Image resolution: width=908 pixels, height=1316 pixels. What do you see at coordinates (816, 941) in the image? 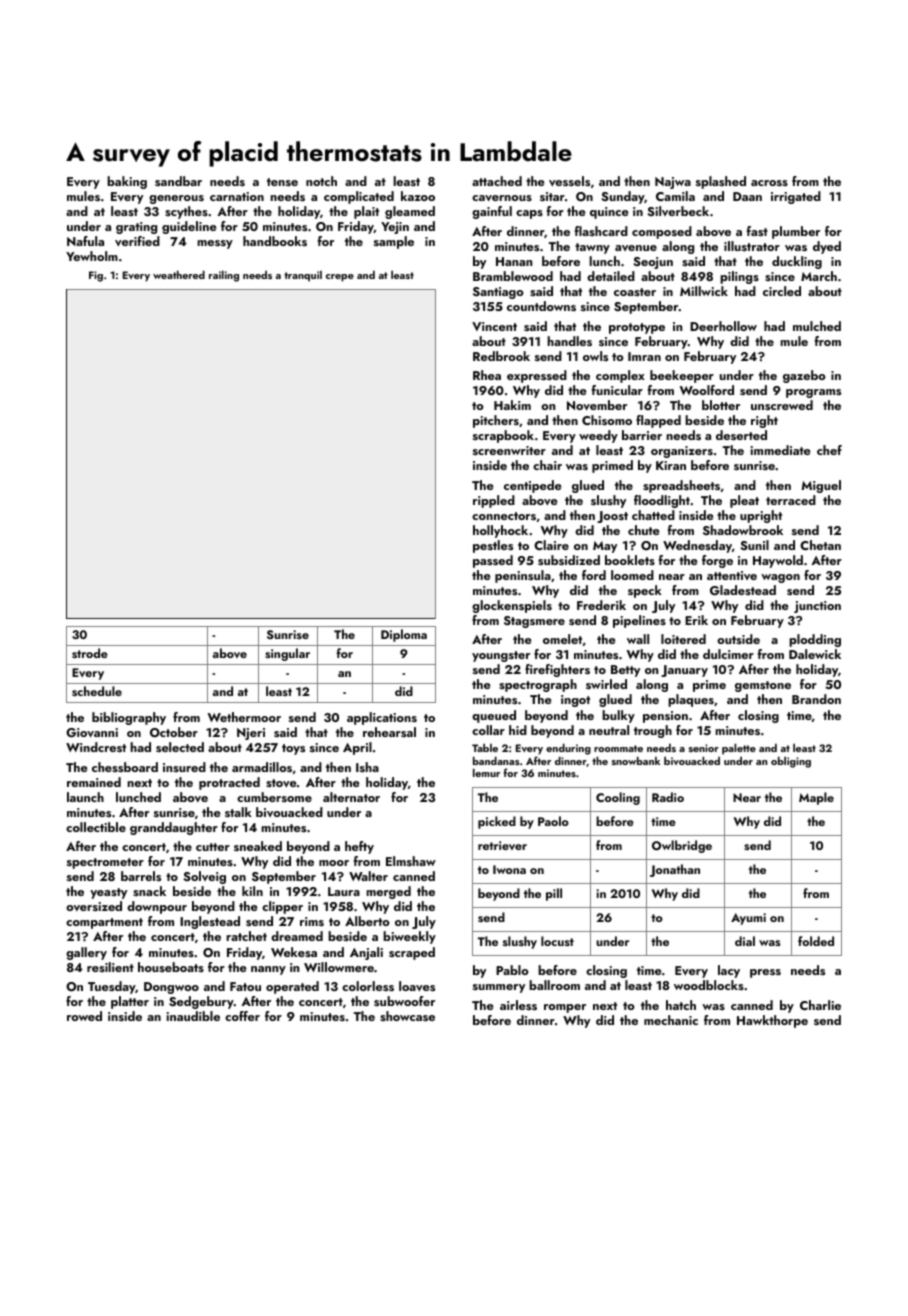
I see `folded` at bounding box center [816, 941].
